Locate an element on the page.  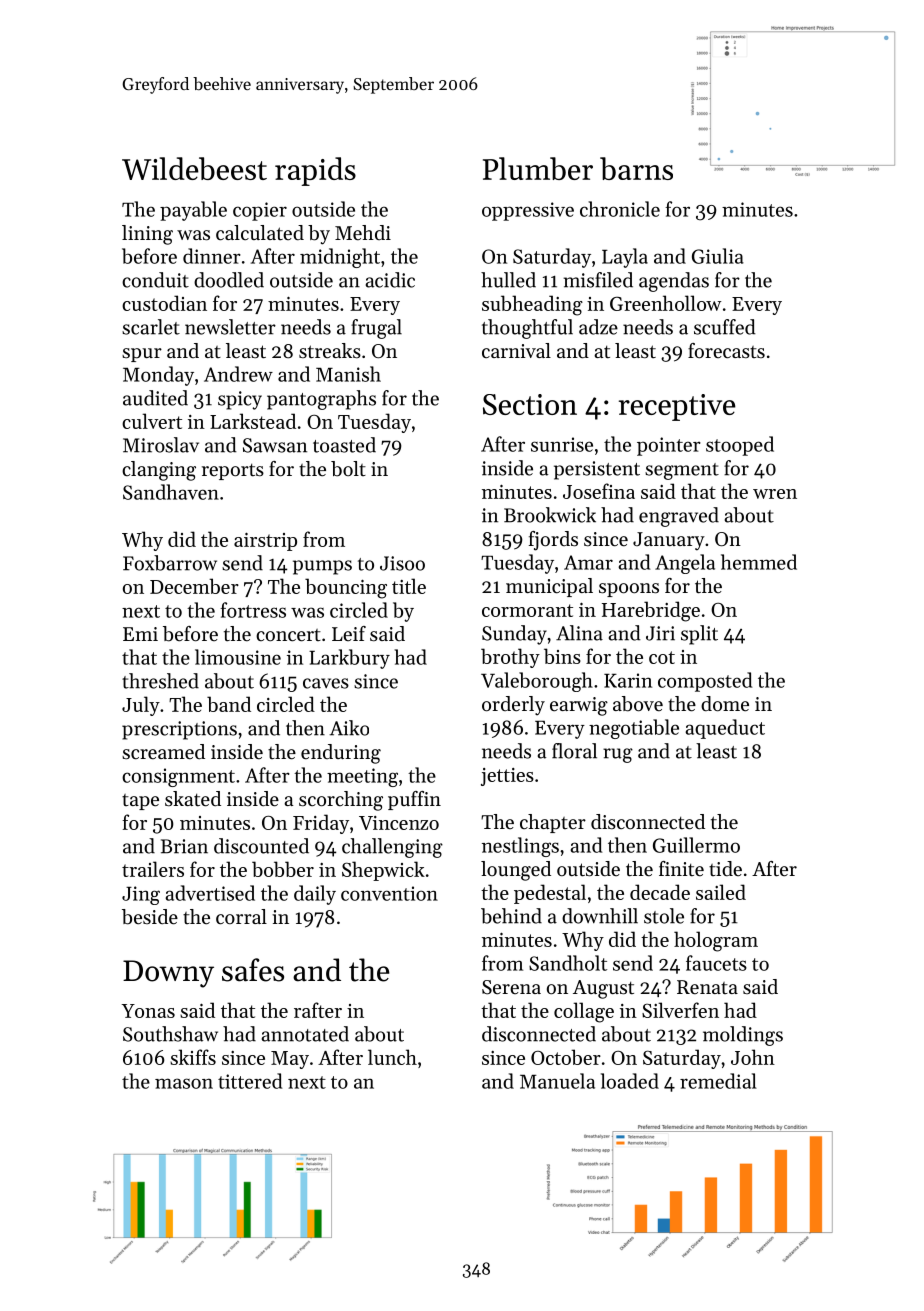
adze is located at coordinates (598, 327).
